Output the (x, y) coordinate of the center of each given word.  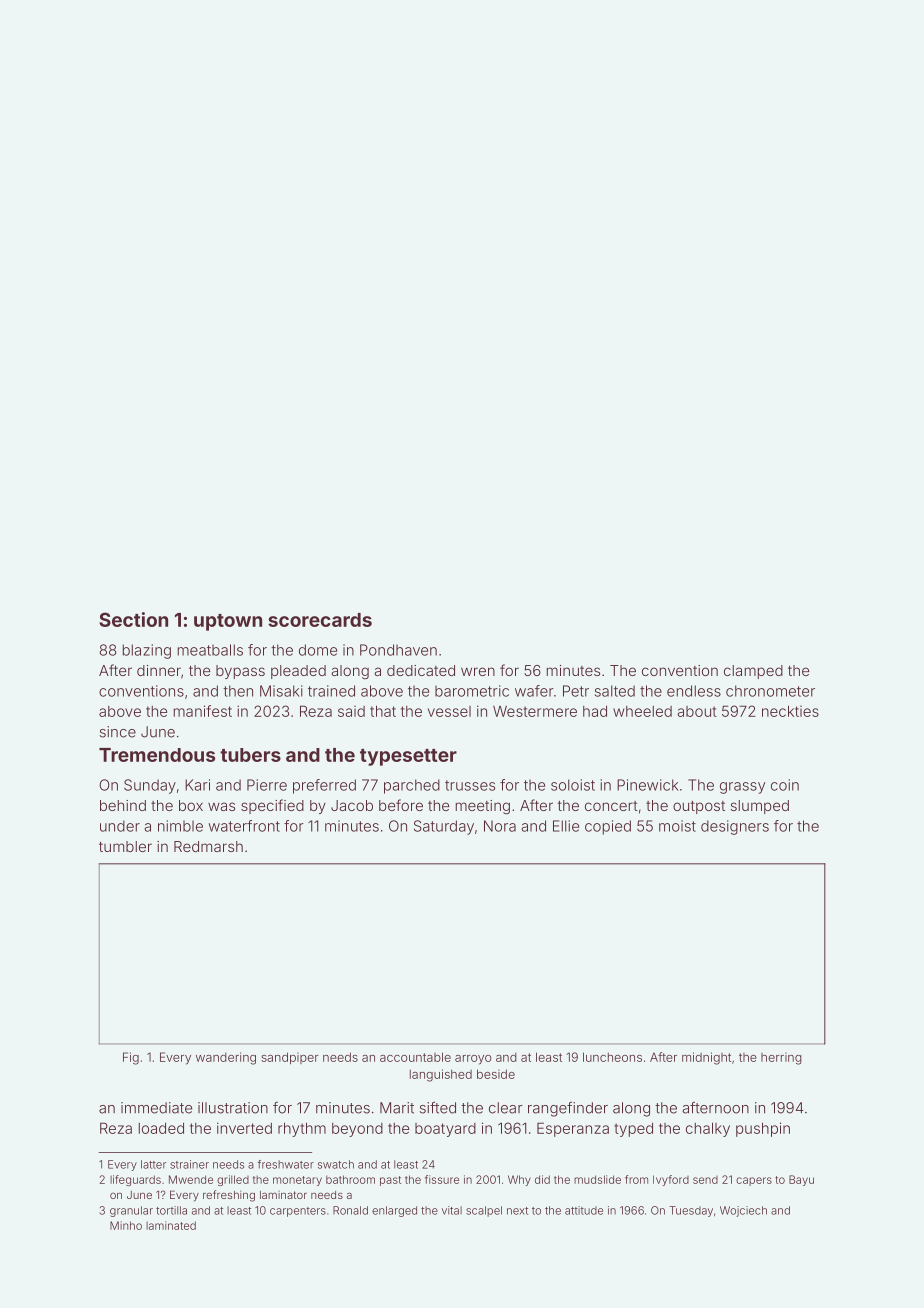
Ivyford (671, 1180)
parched (412, 786)
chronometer (770, 691)
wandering (226, 1058)
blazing (147, 651)
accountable (415, 1057)
